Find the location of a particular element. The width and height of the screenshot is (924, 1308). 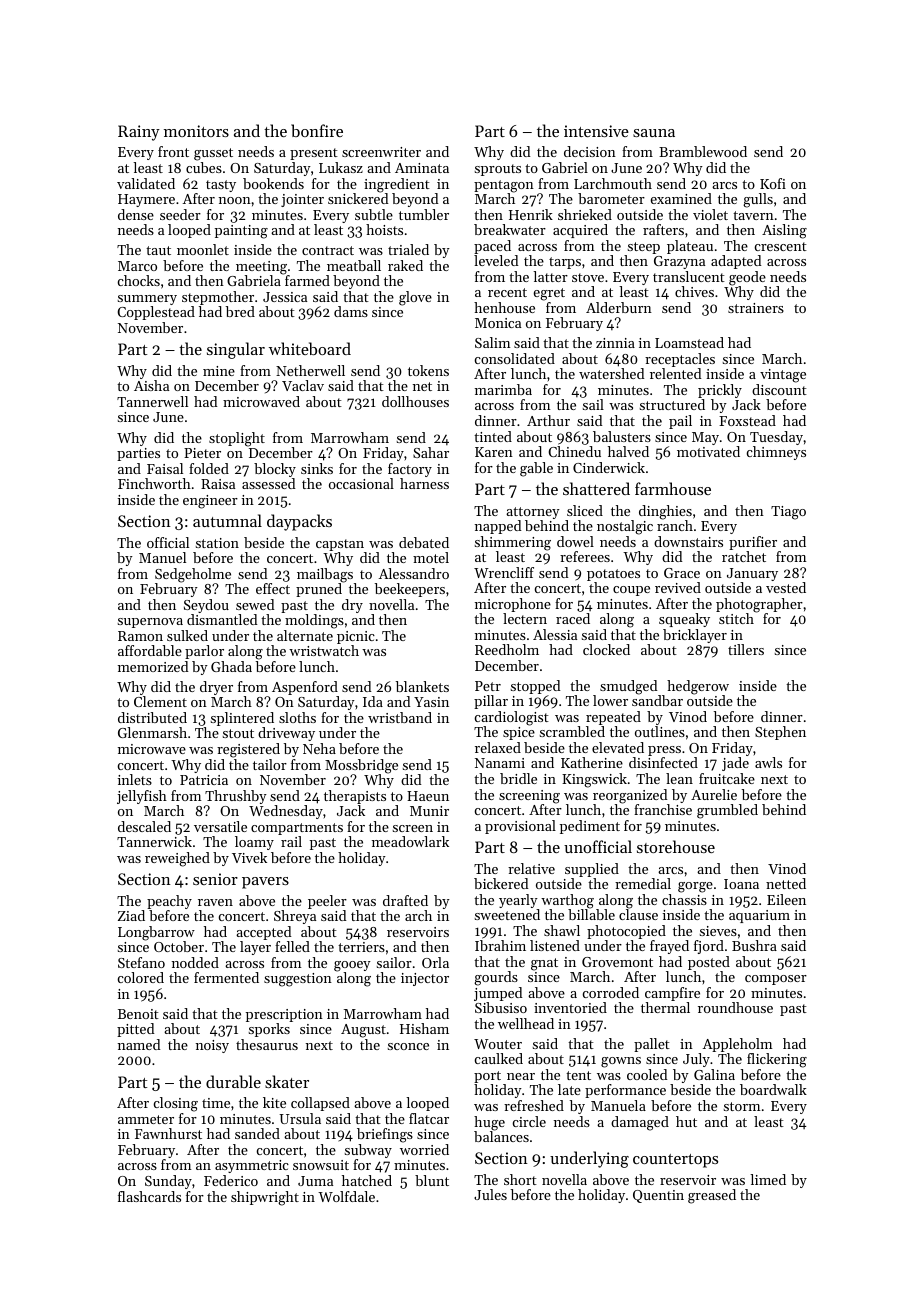

greased is located at coordinates (712, 1196).
